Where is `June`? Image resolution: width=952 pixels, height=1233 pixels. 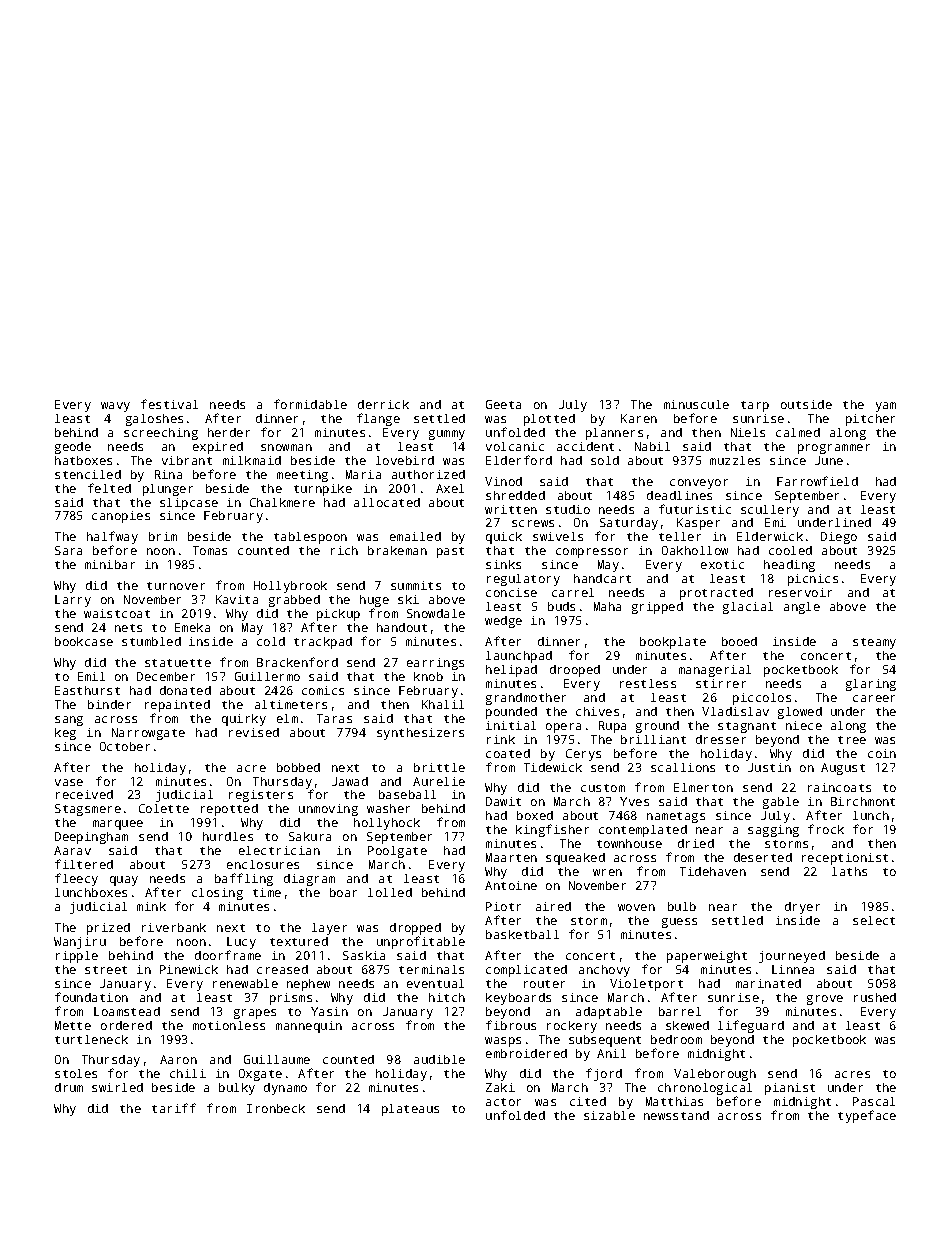 June is located at coordinates (829, 460).
